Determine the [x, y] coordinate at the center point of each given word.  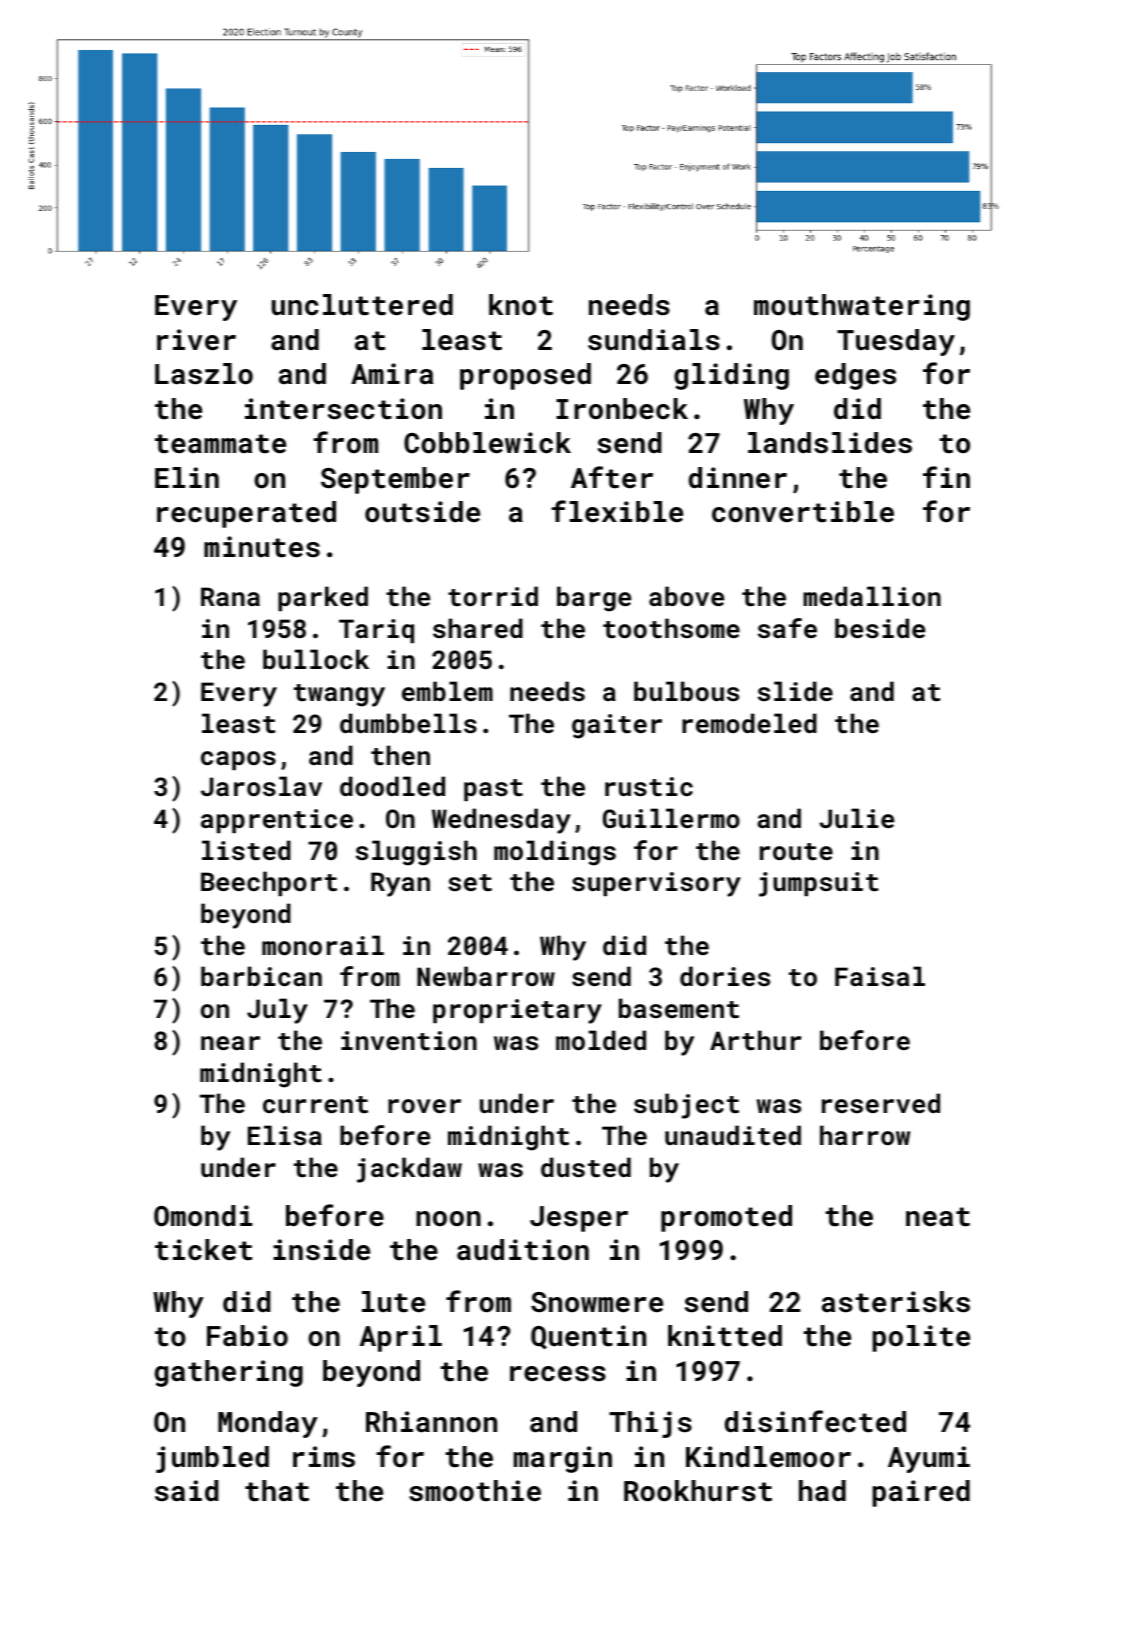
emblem [447, 691]
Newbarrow [486, 976]
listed [246, 850]
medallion [872, 596]
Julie [856, 818]
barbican [261, 976]
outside [422, 512]
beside [880, 628]
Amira [392, 373]
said [187, 1491]
